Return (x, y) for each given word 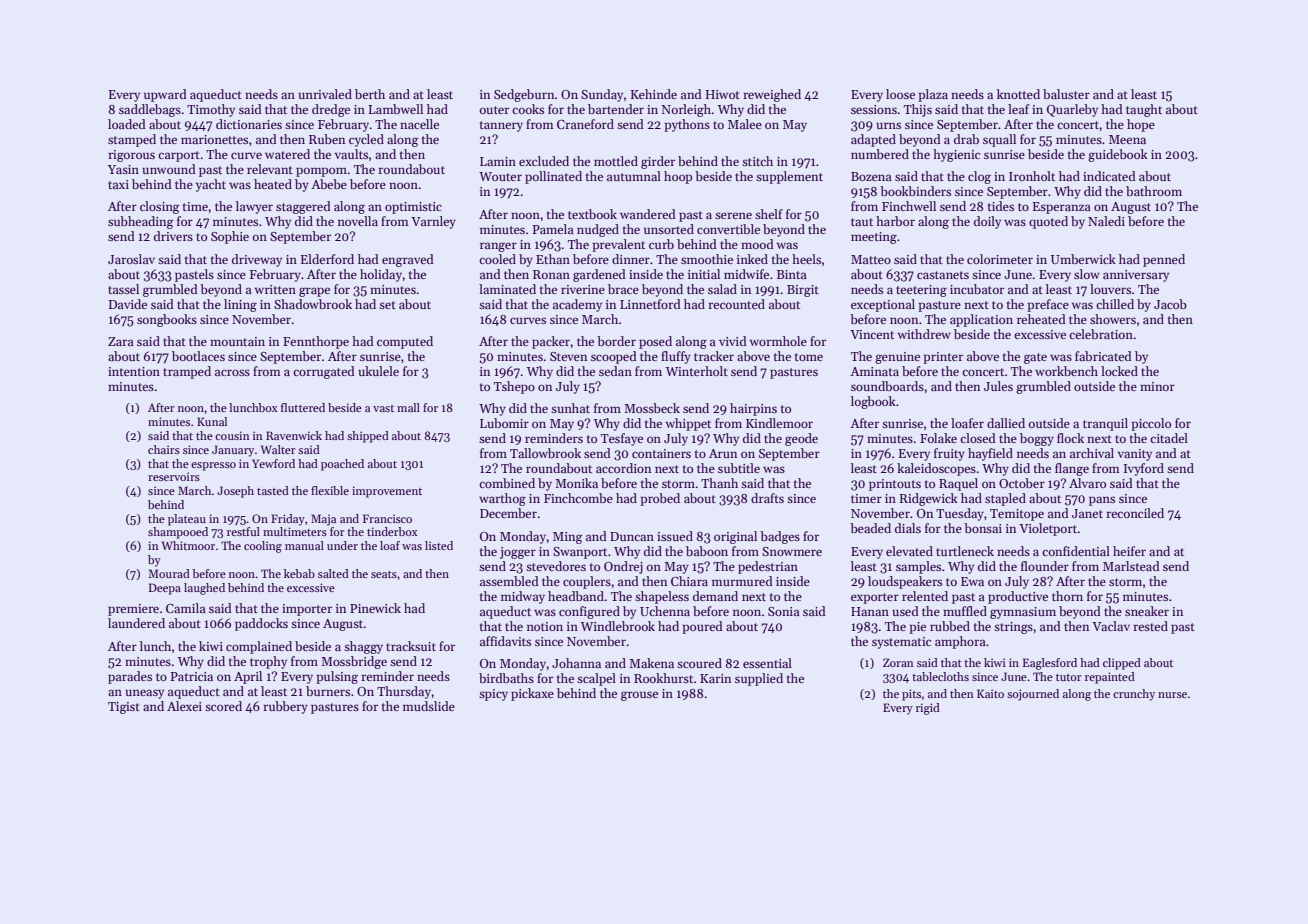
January (233, 451)
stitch (757, 161)
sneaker (1147, 611)
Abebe (329, 184)
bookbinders (915, 191)
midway (523, 597)
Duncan (632, 536)
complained (259, 647)
